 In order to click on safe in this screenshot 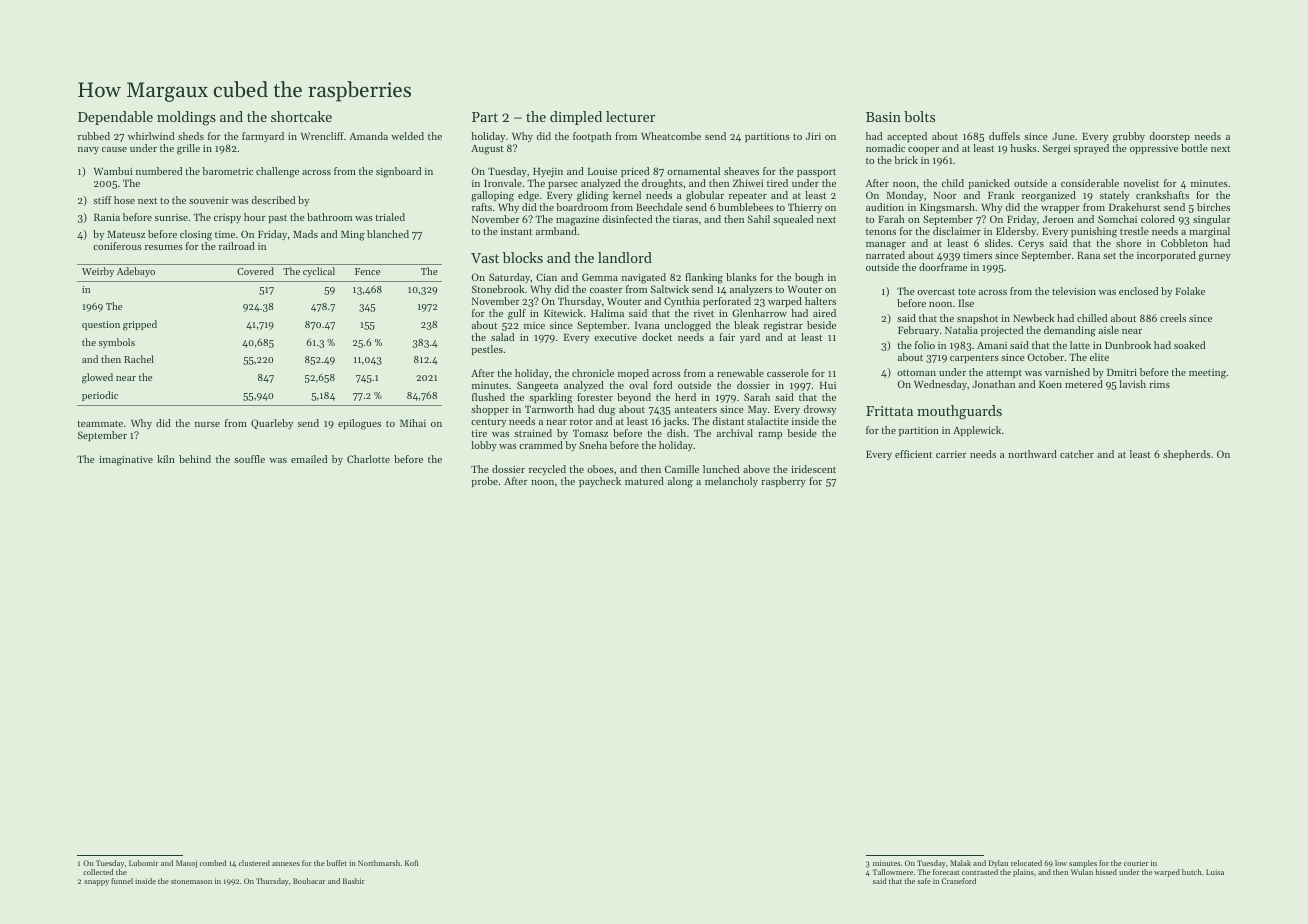, I will do `click(924, 881)`.
